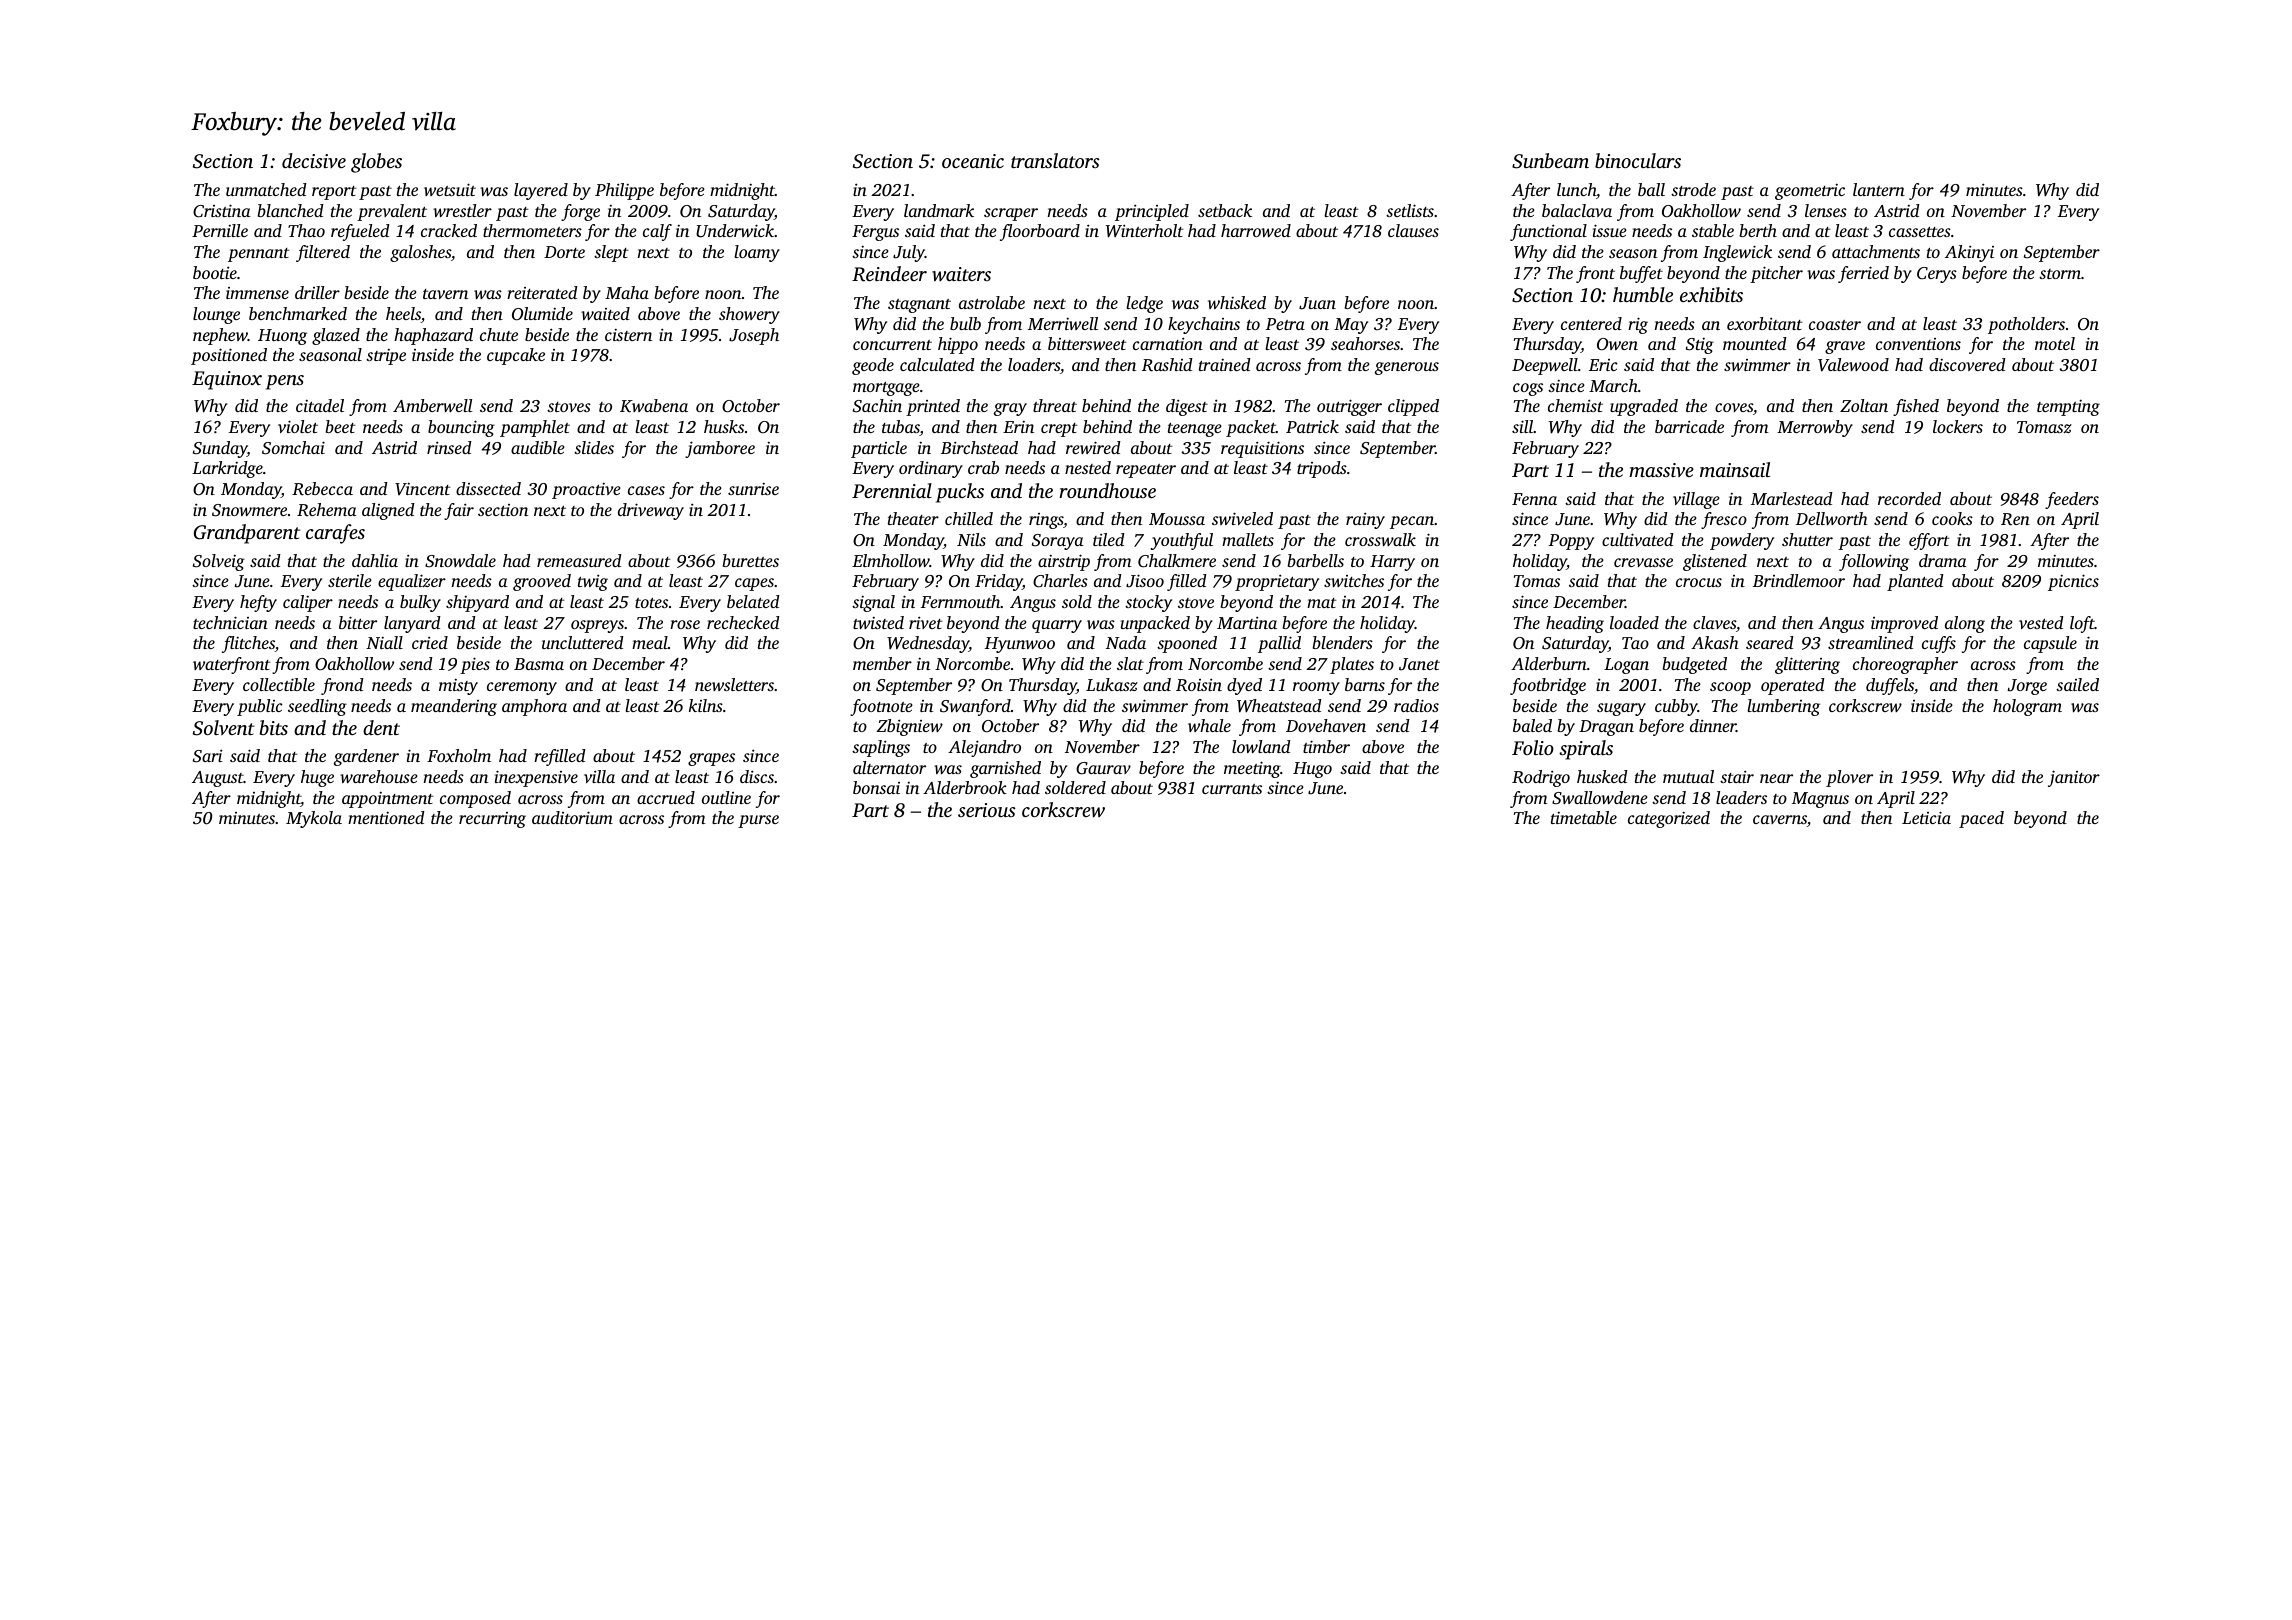 The height and width of the screenshot is (1620, 2292). What do you see at coordinates (1584, 817) in the screenshot?
I see `timetable` at bounding box center [1584, 817].
